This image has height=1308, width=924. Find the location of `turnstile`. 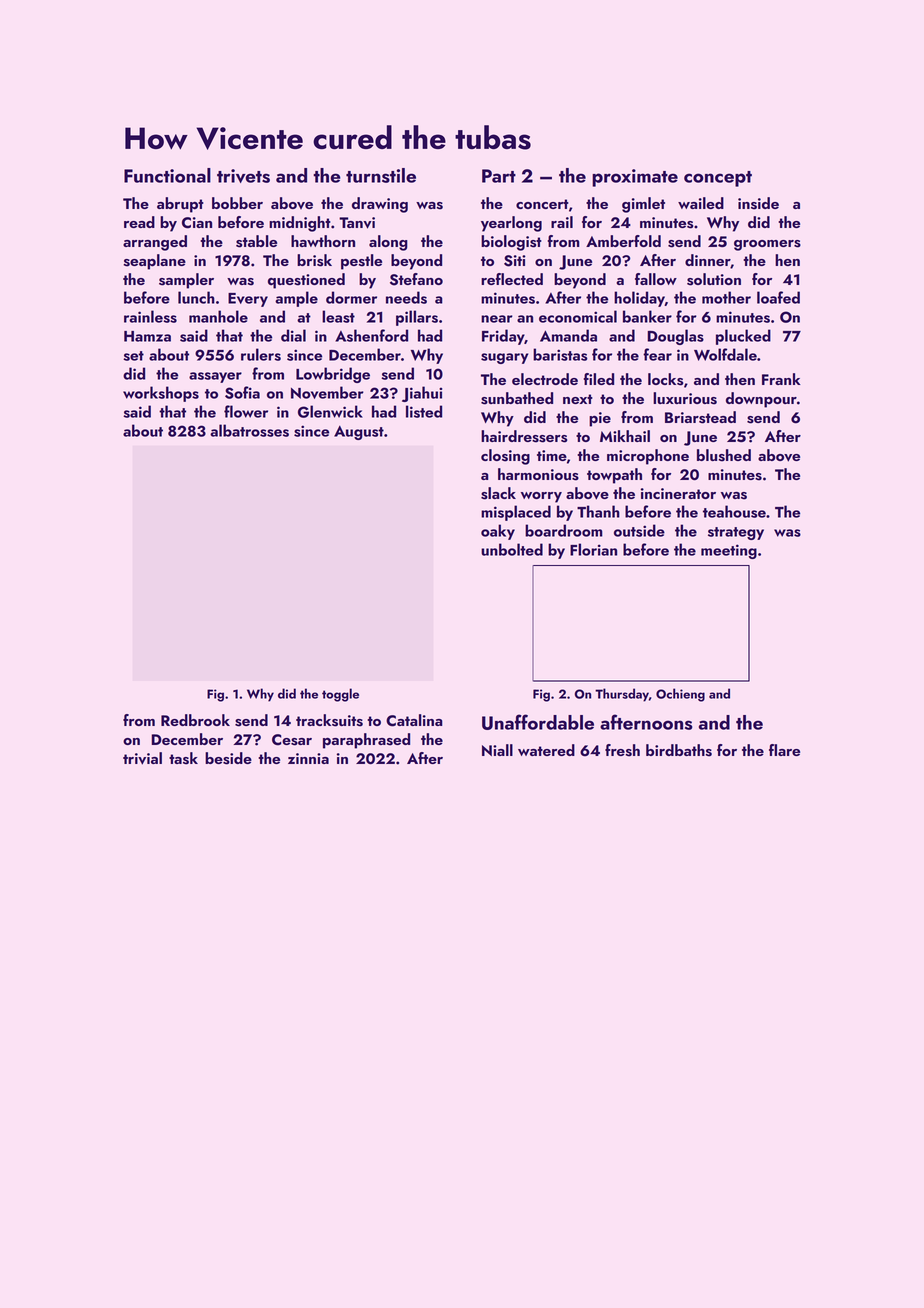

turnstile is located at coordinates (381, 175).
